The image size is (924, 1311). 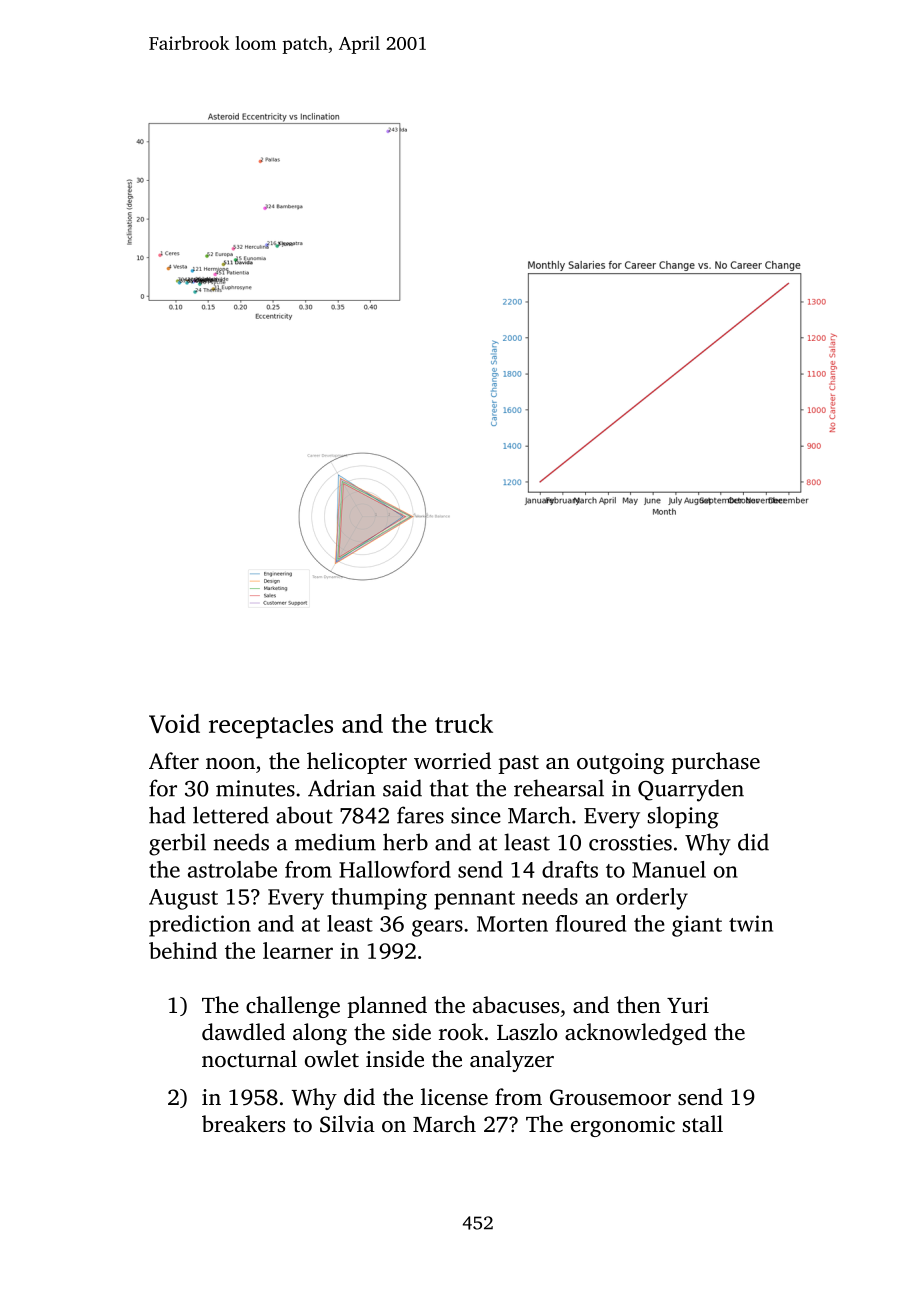 What do you see at coordinates (474, 900) in the screenshot?
I see `pennant` at bounding box center [474, 900].
